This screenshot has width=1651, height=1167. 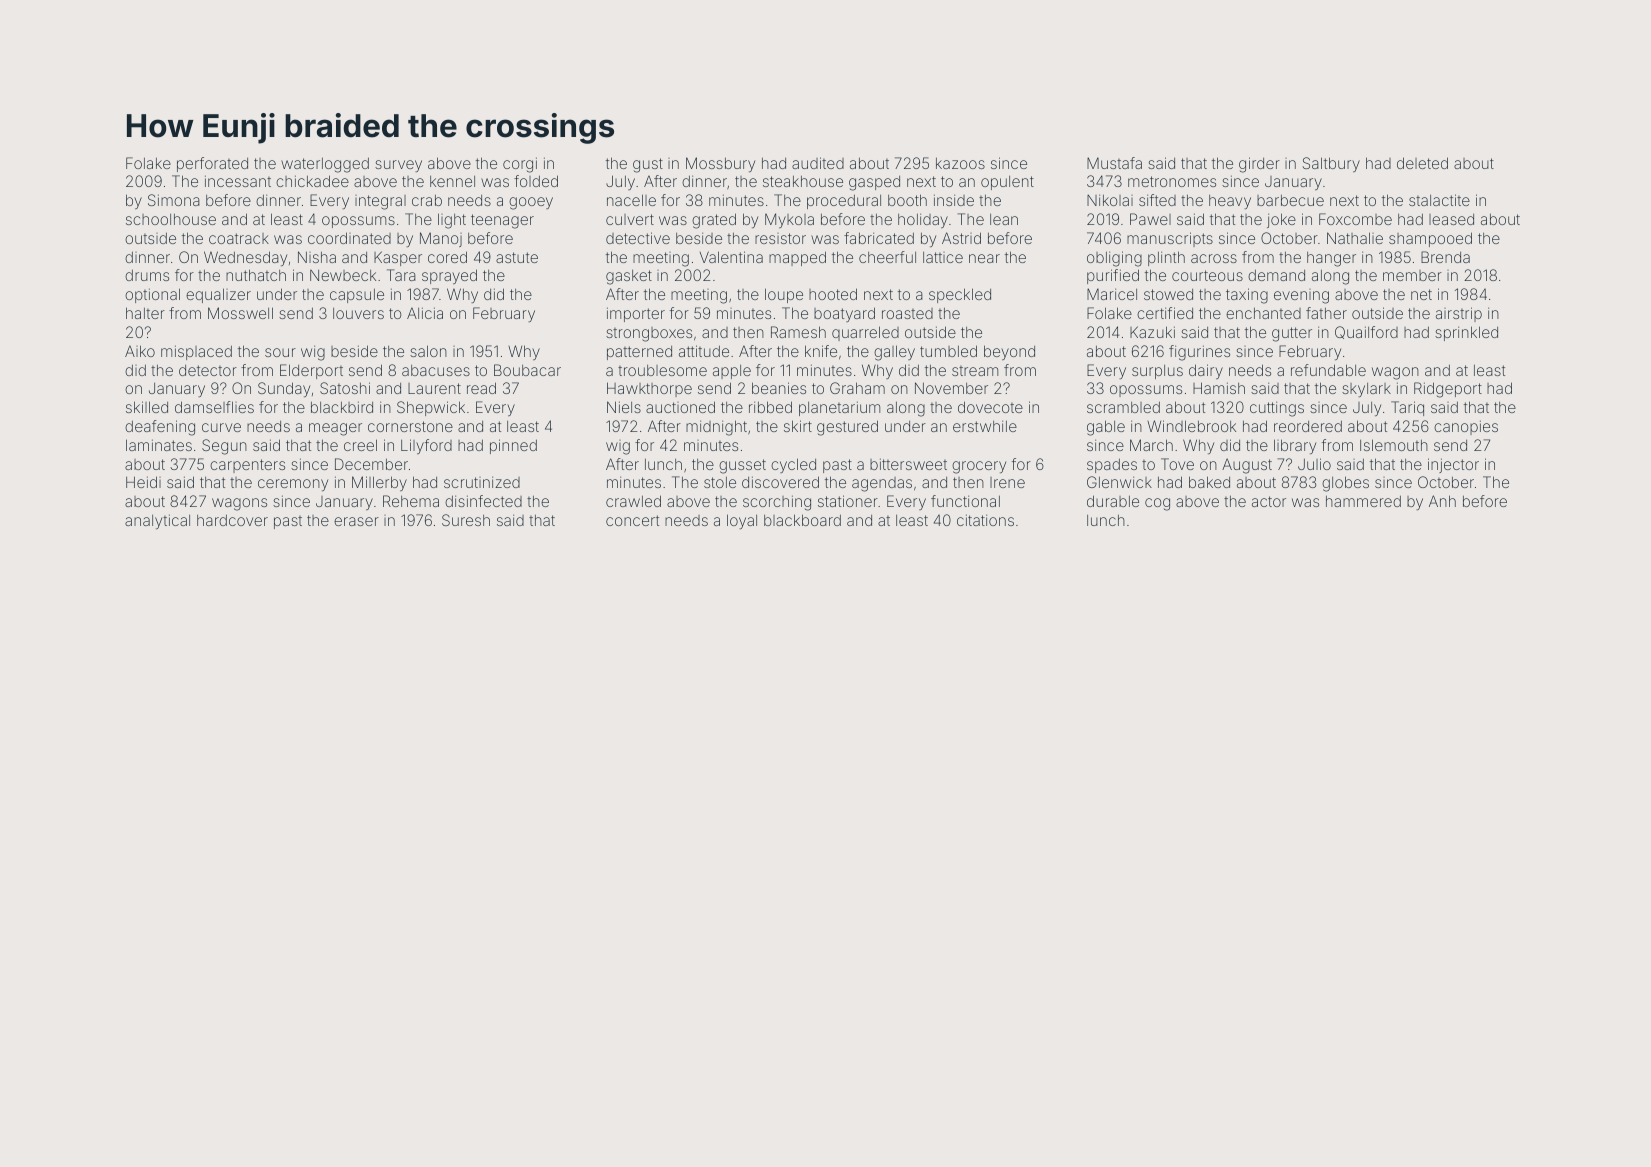 I want to click on analytical, so click(x=157, y=521).
